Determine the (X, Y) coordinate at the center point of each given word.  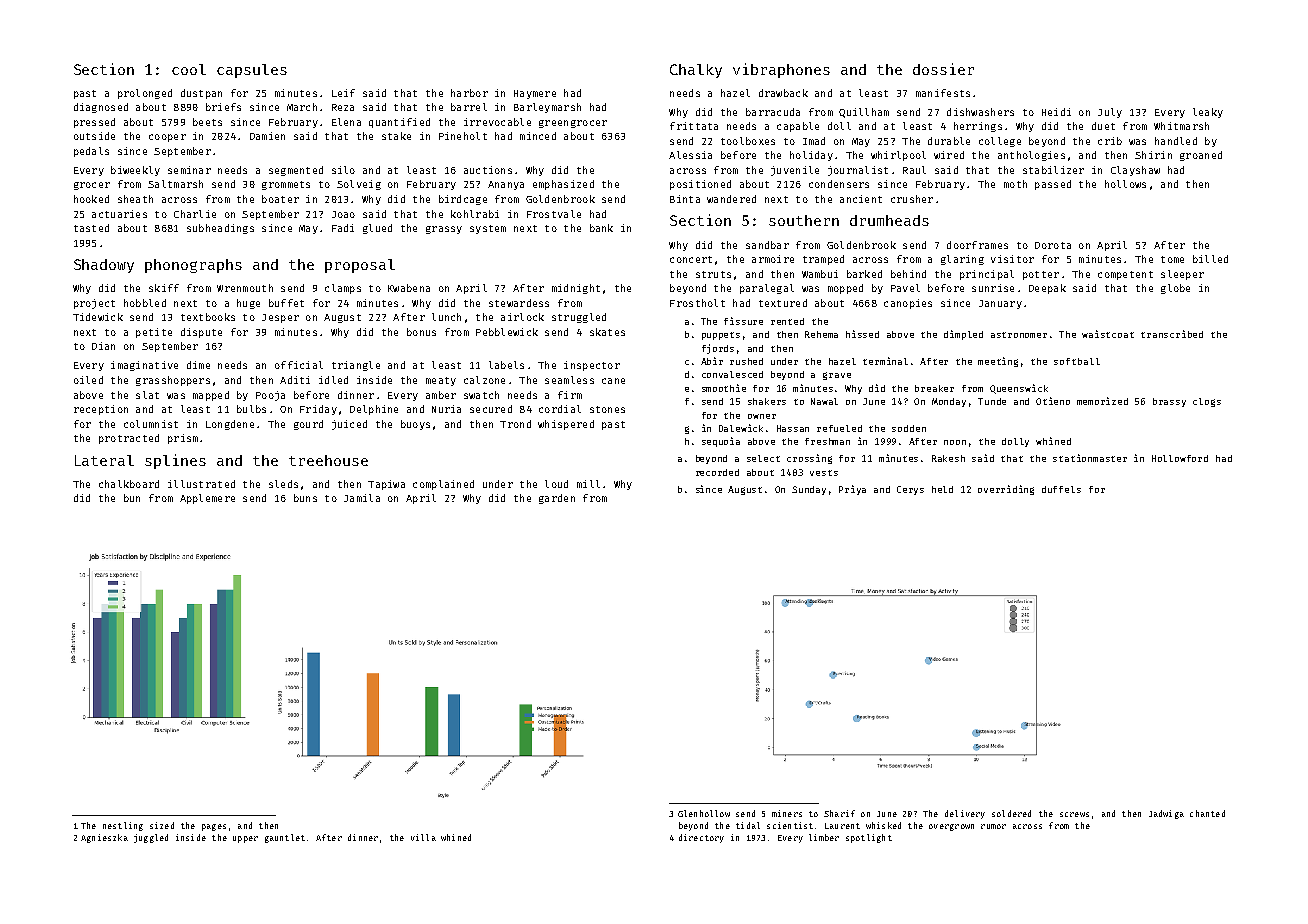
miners (787, 813)
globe (1175, 289)
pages (214, 827)
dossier (943, 69)
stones (607, 409)
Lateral (104, 460)
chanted (1207, 813)
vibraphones (781, 70)
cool (189, 69)
